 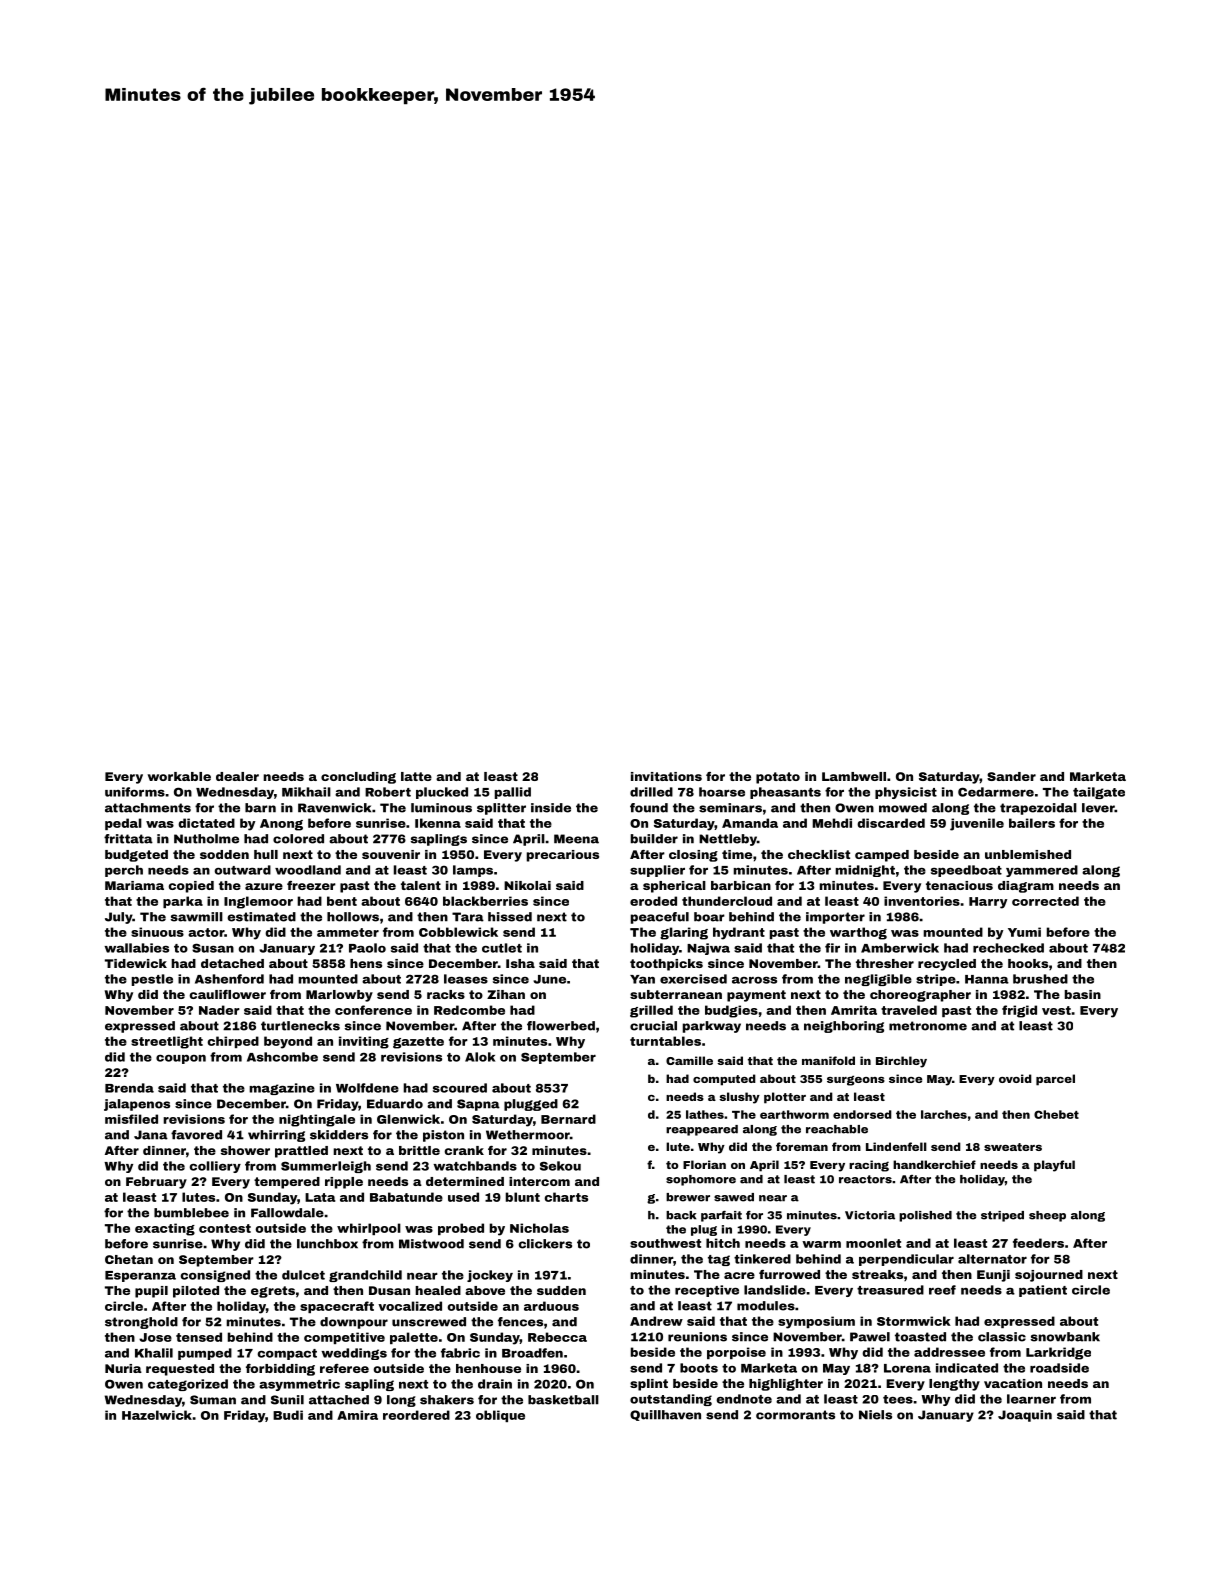 What do you see at coordinates (167, 1042) in the screenshot?
I see `streetlight` at bounding box center [167, 1042].
